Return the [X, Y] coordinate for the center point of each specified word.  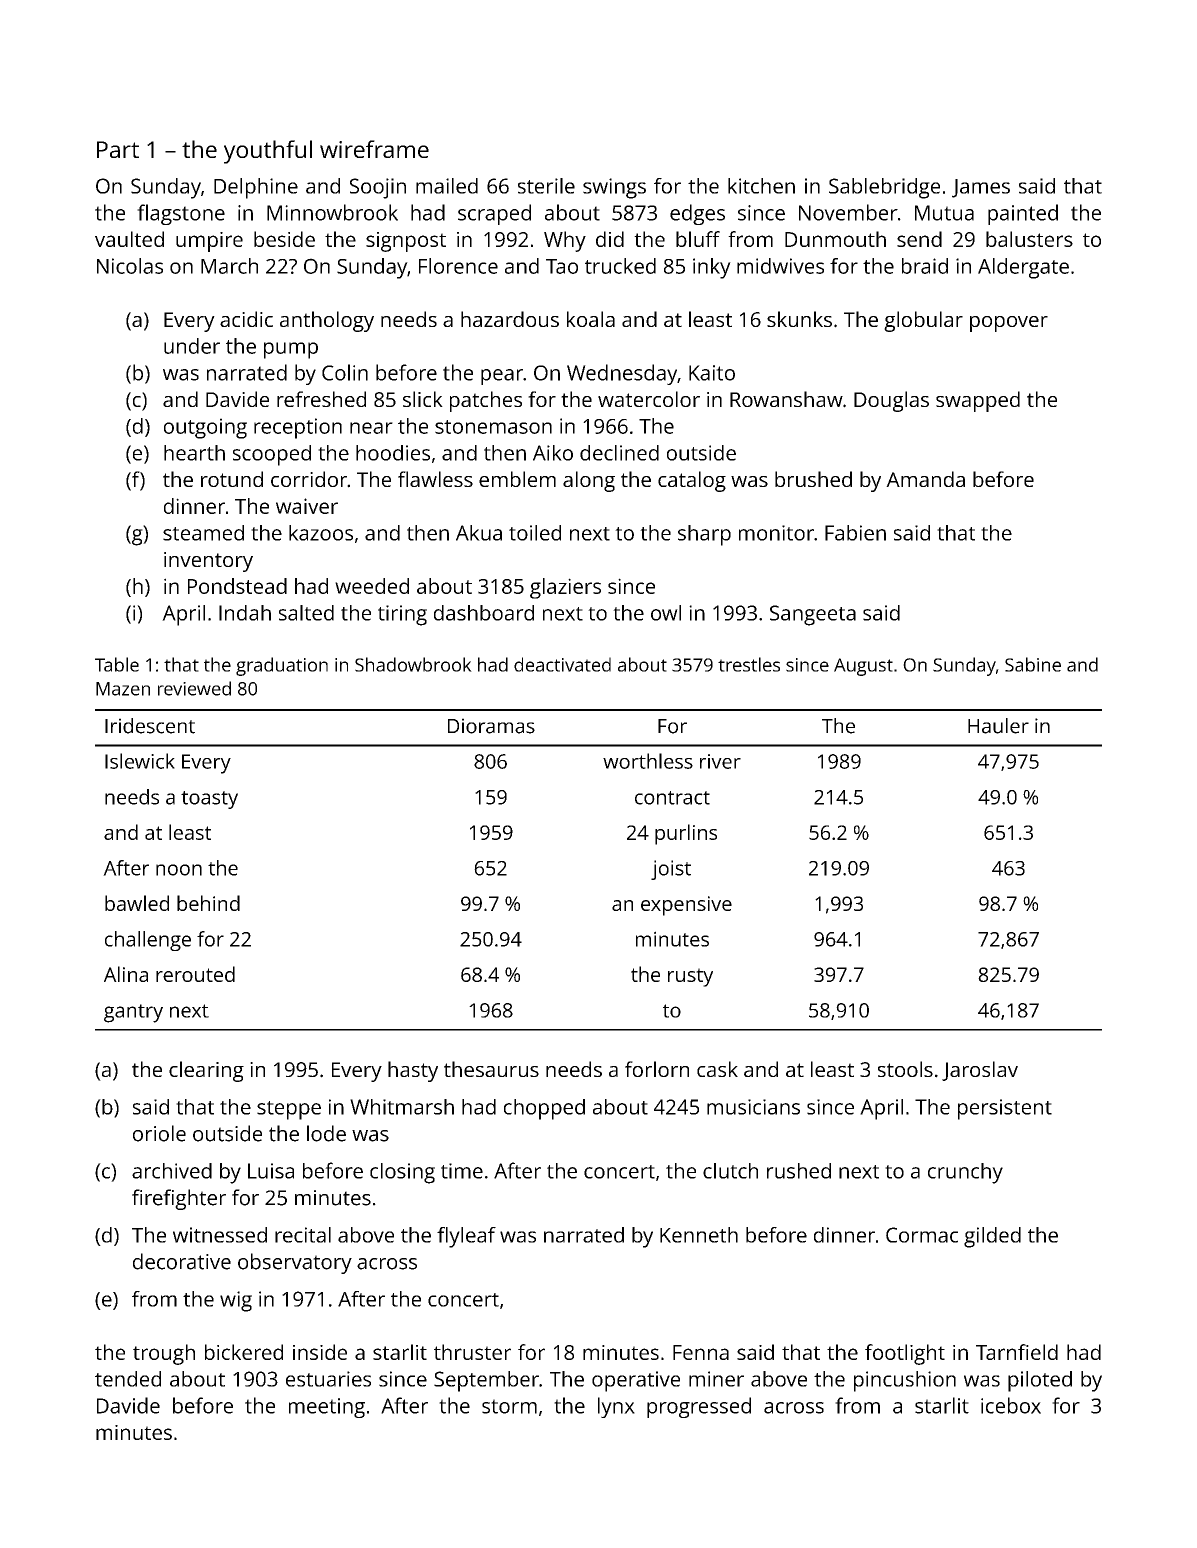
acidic [246, 319]
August [863, 667]
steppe [289, 1110]
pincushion [905, 1381]
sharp [704, 535]
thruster [472, 1352]
